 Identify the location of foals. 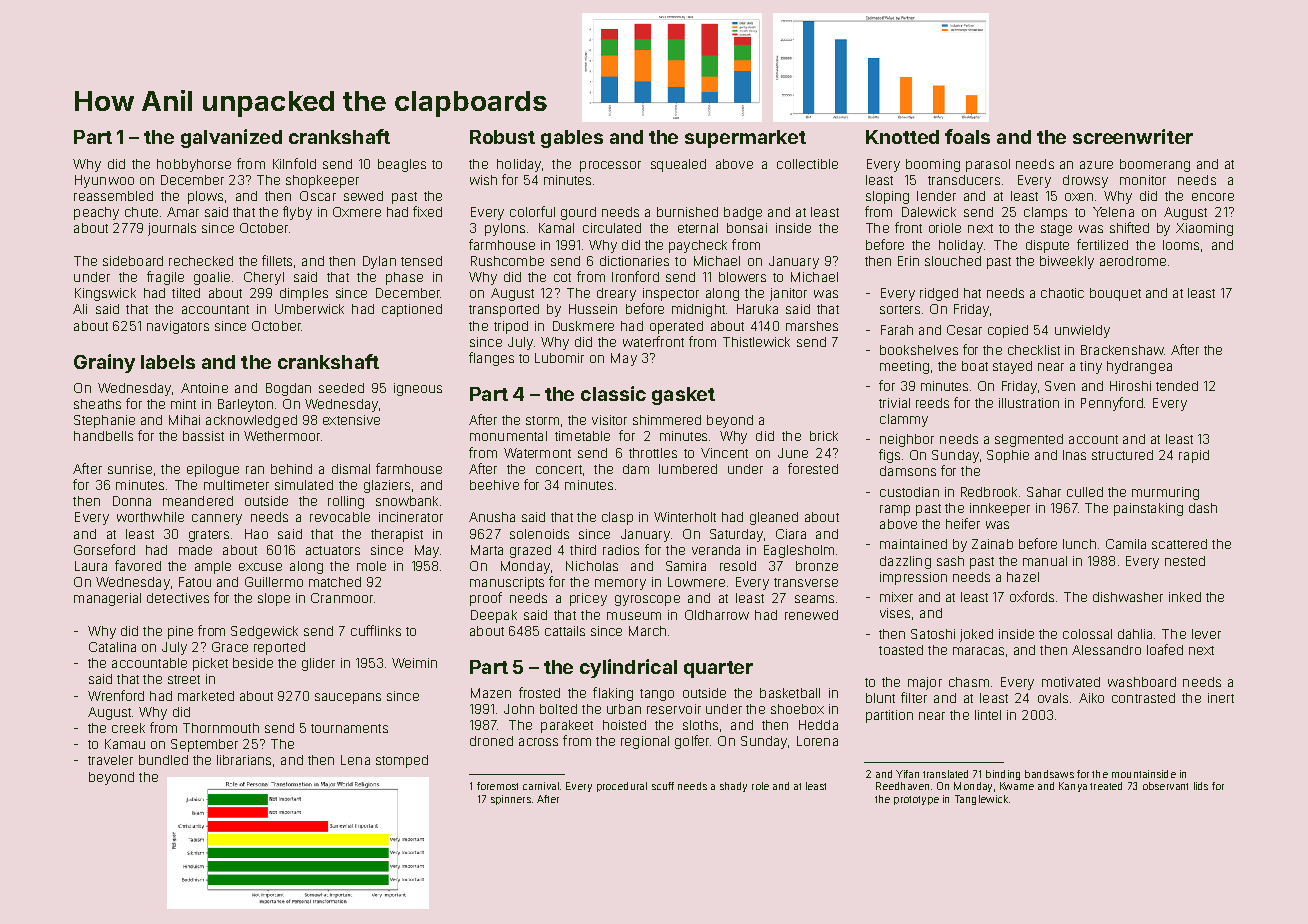
(967, 136).
